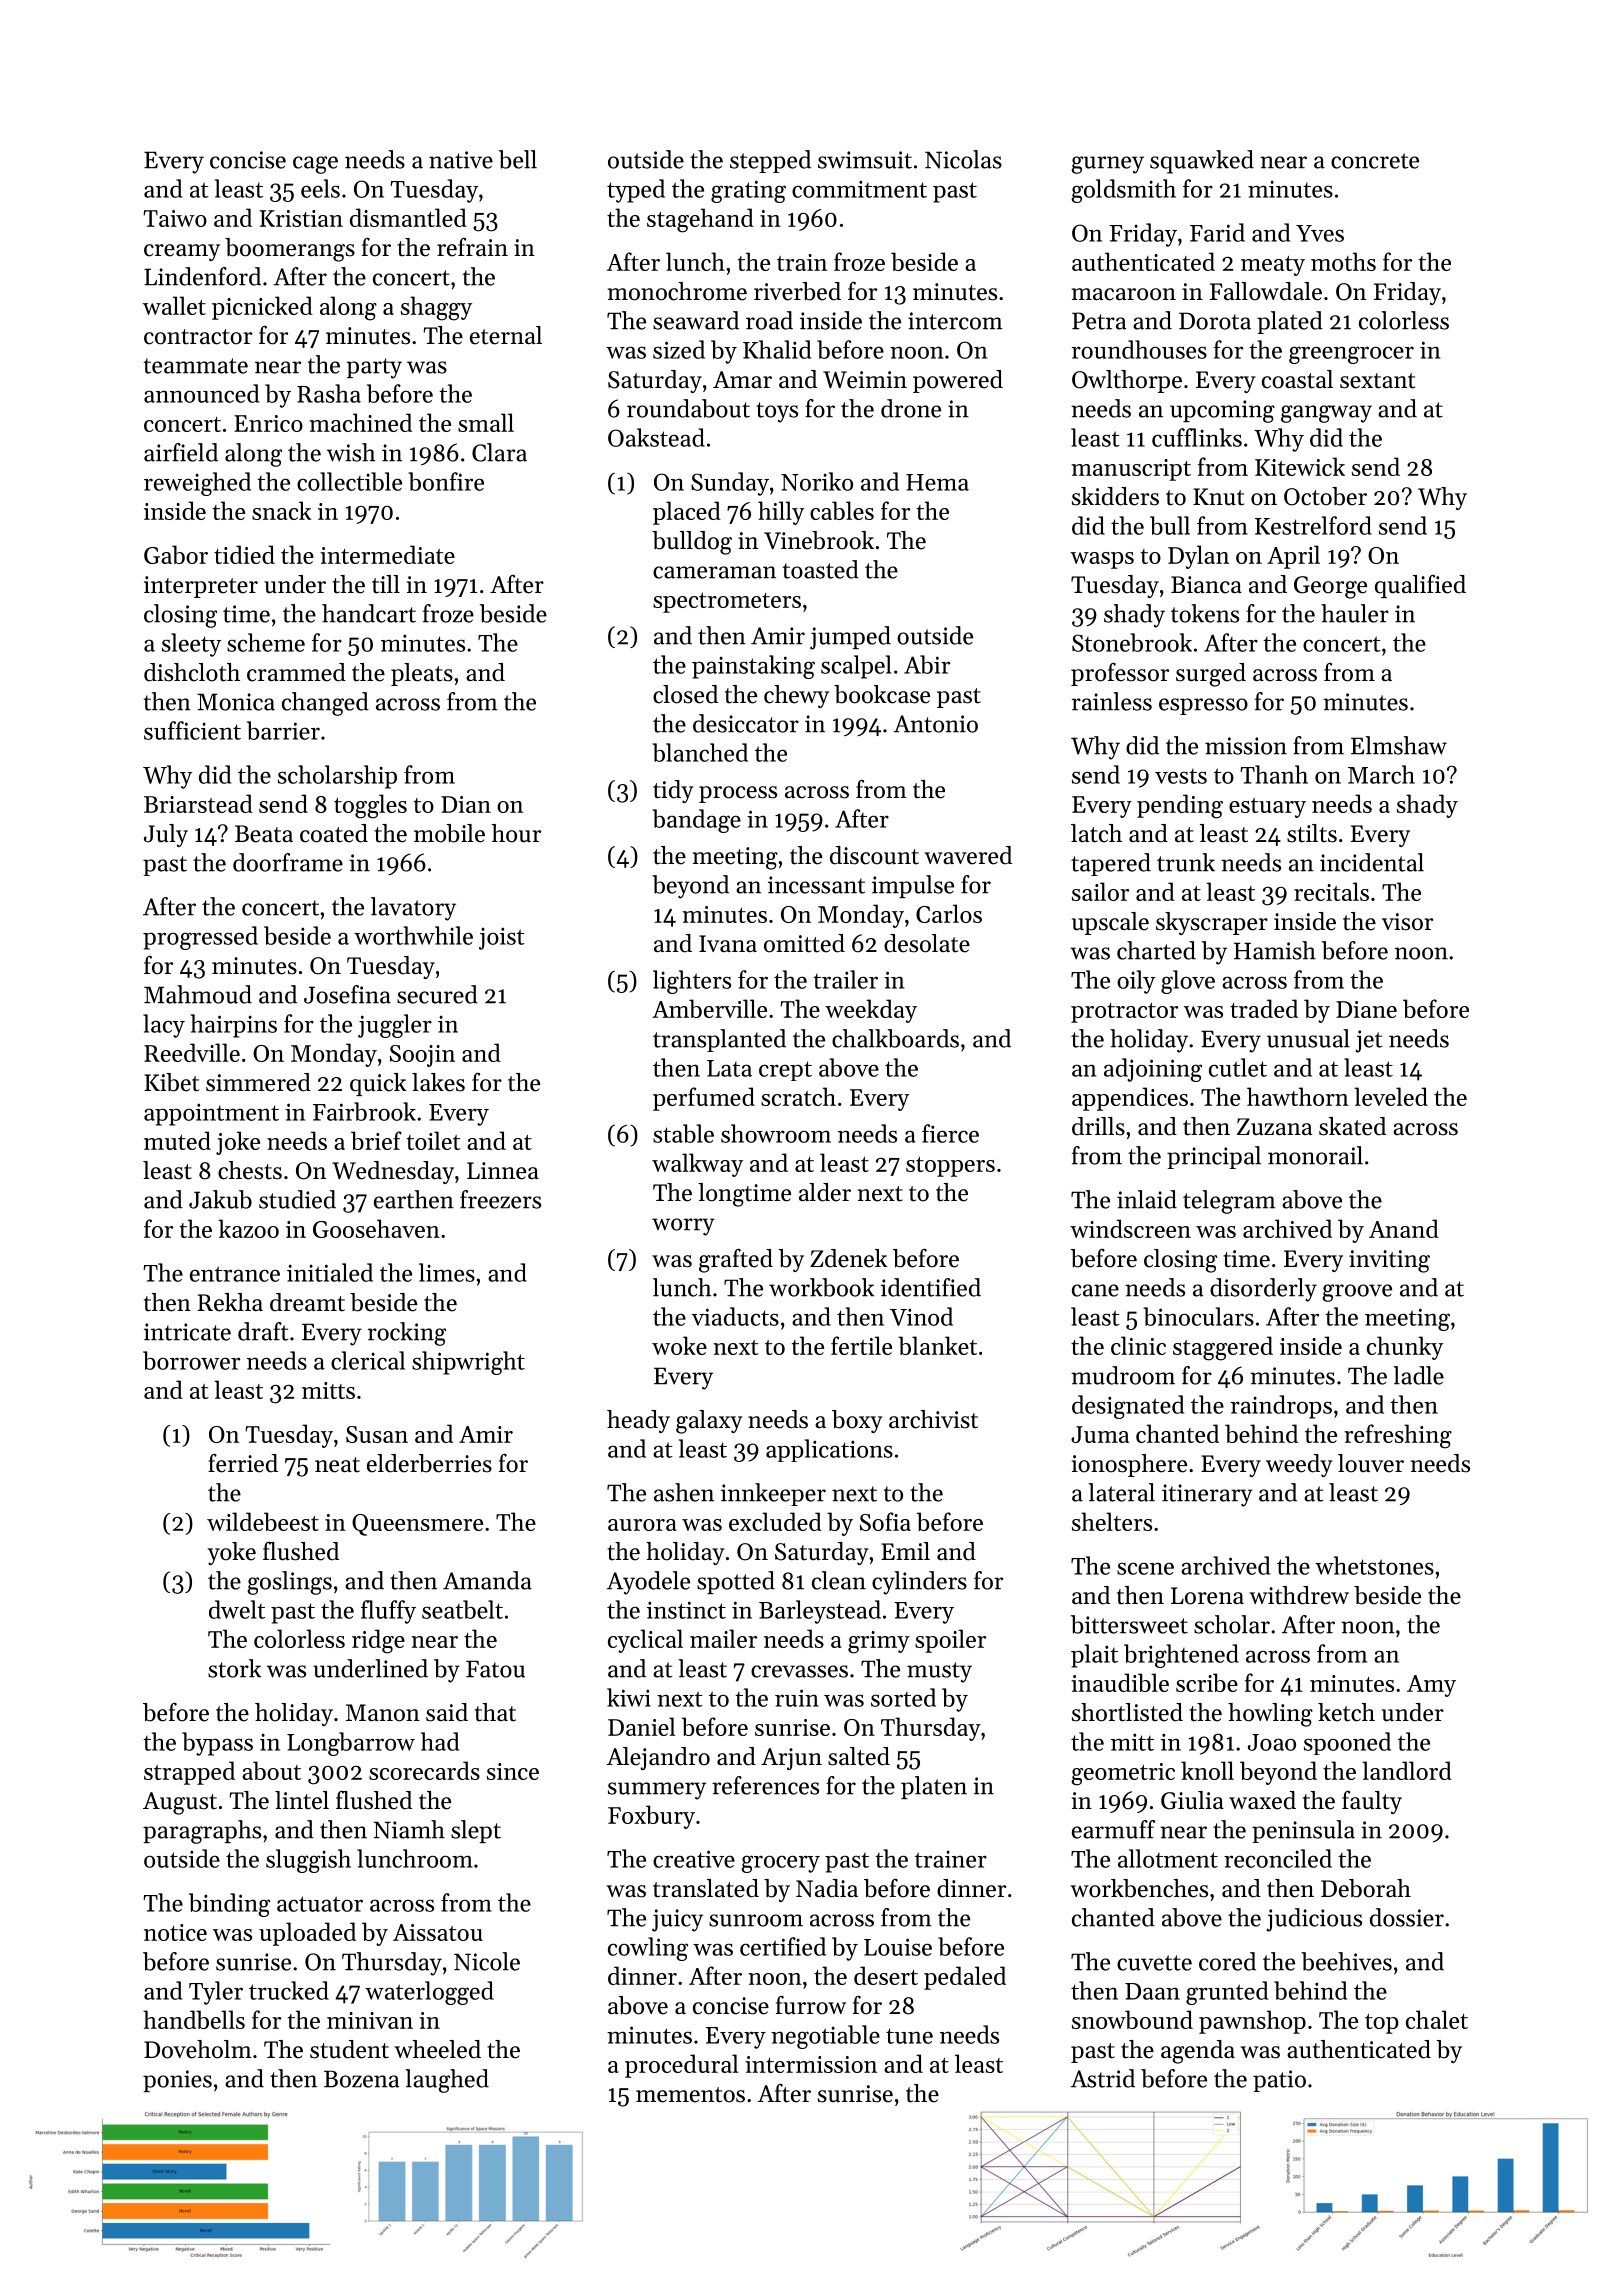 The width and height of the screenshot is (1620, 2292). What do you see at coordinates (378, 1641) in the screenshot?
I see `ridge` at bounding box center [378, 1641].
